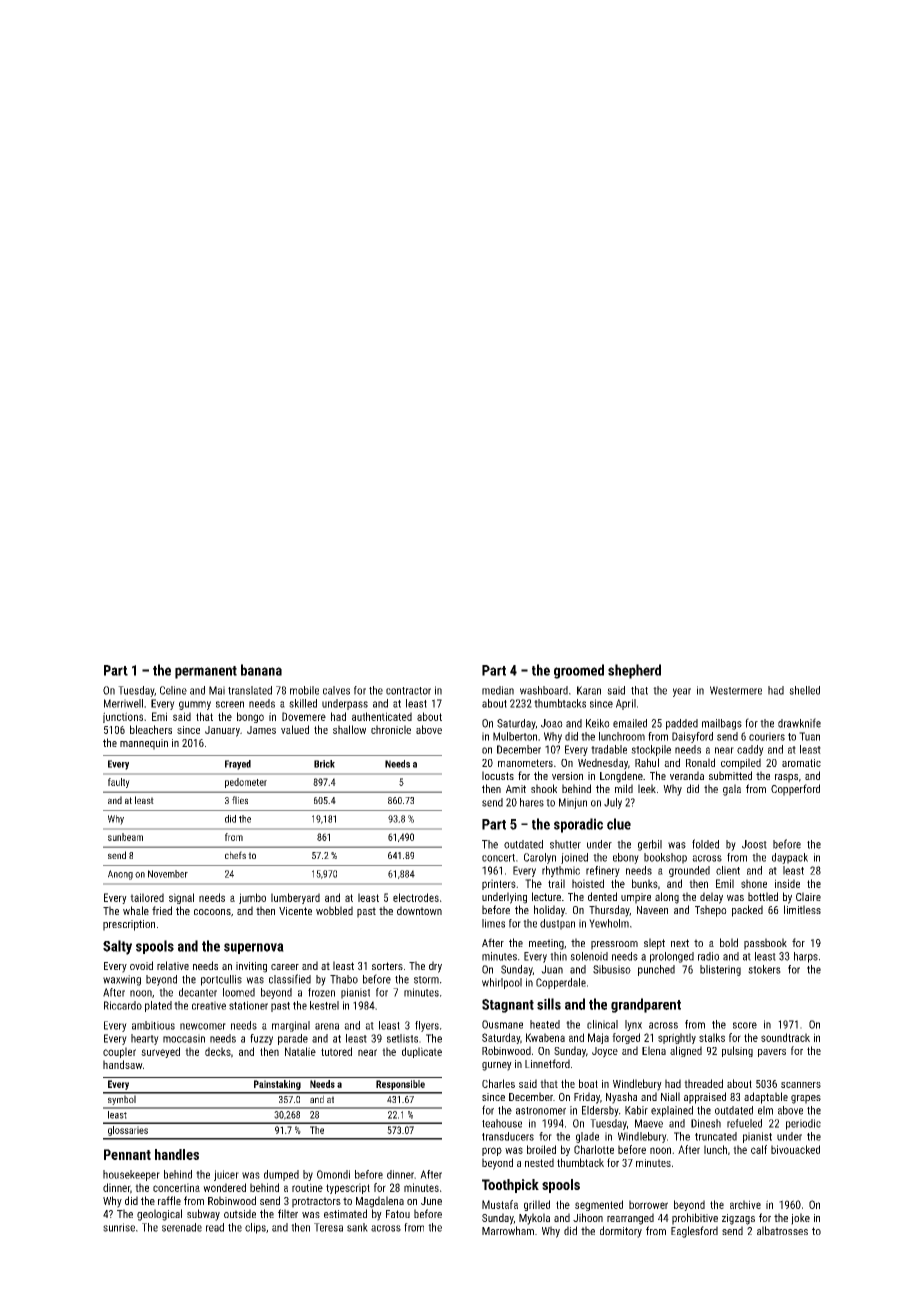 Image resolution: width=924 pixels, height=1308 pixels. I want to click on permanent, so click(206, 672).
